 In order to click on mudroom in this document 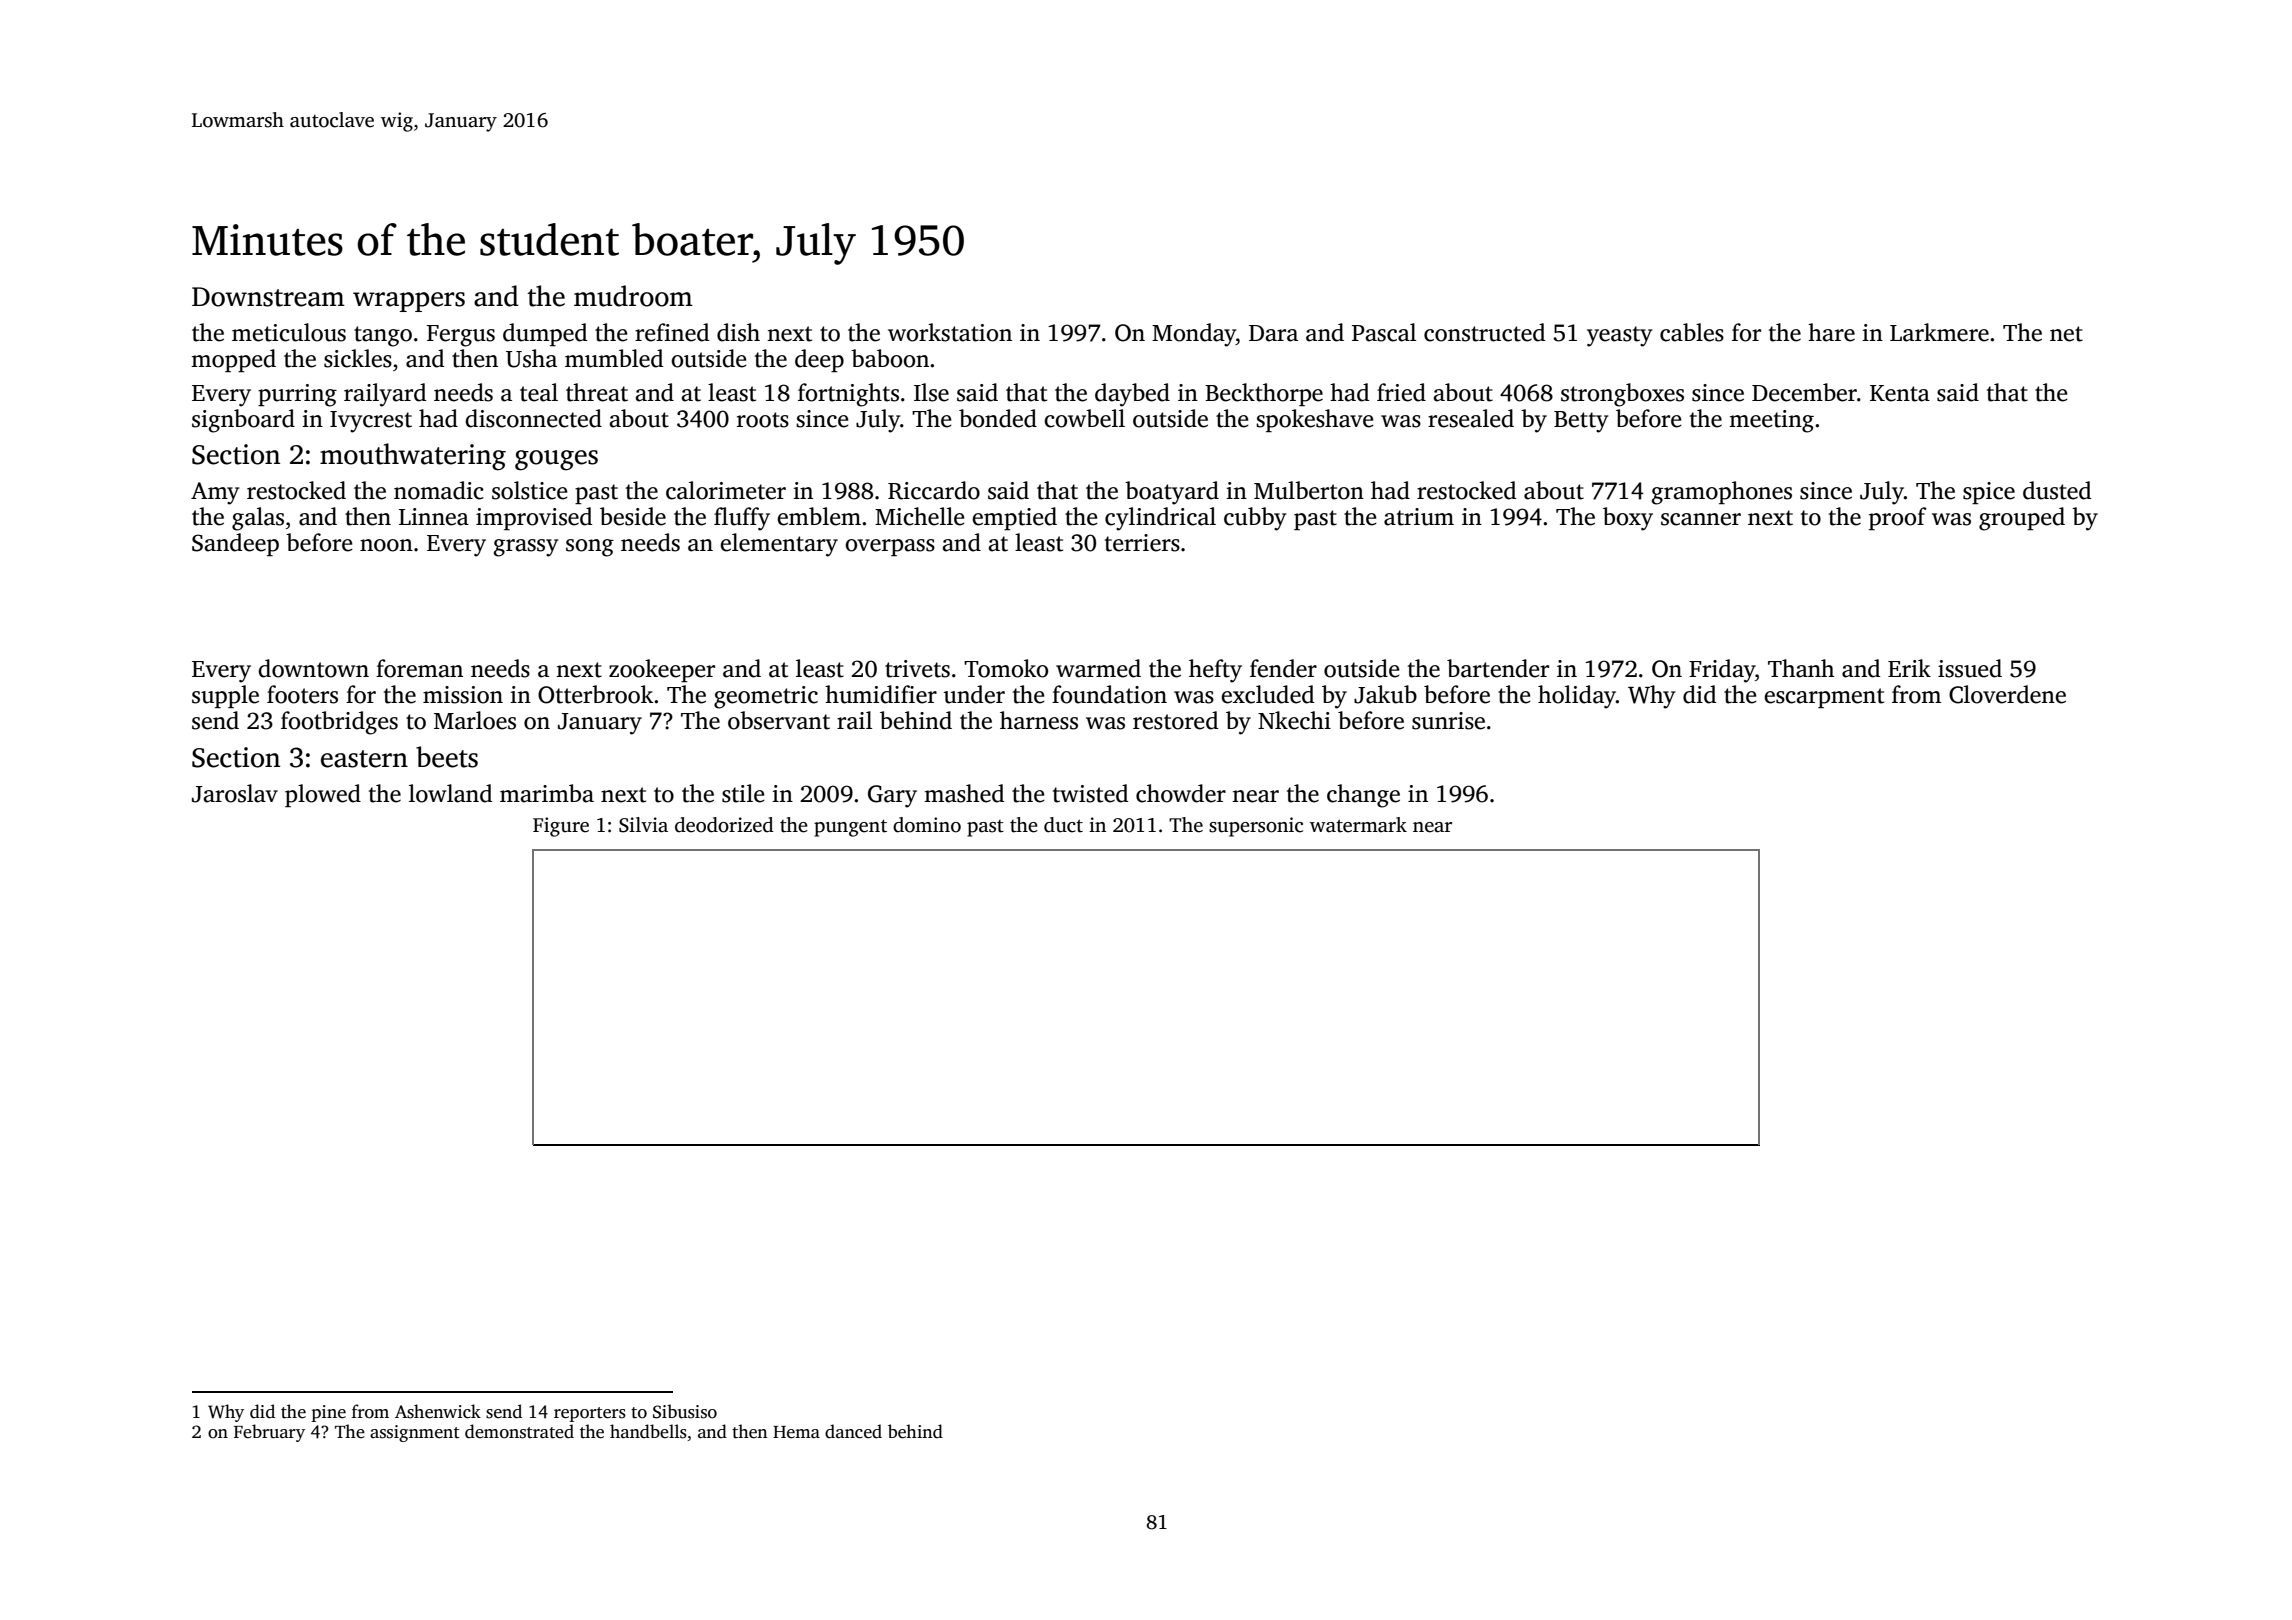, I will do `click(633, 296)`.
